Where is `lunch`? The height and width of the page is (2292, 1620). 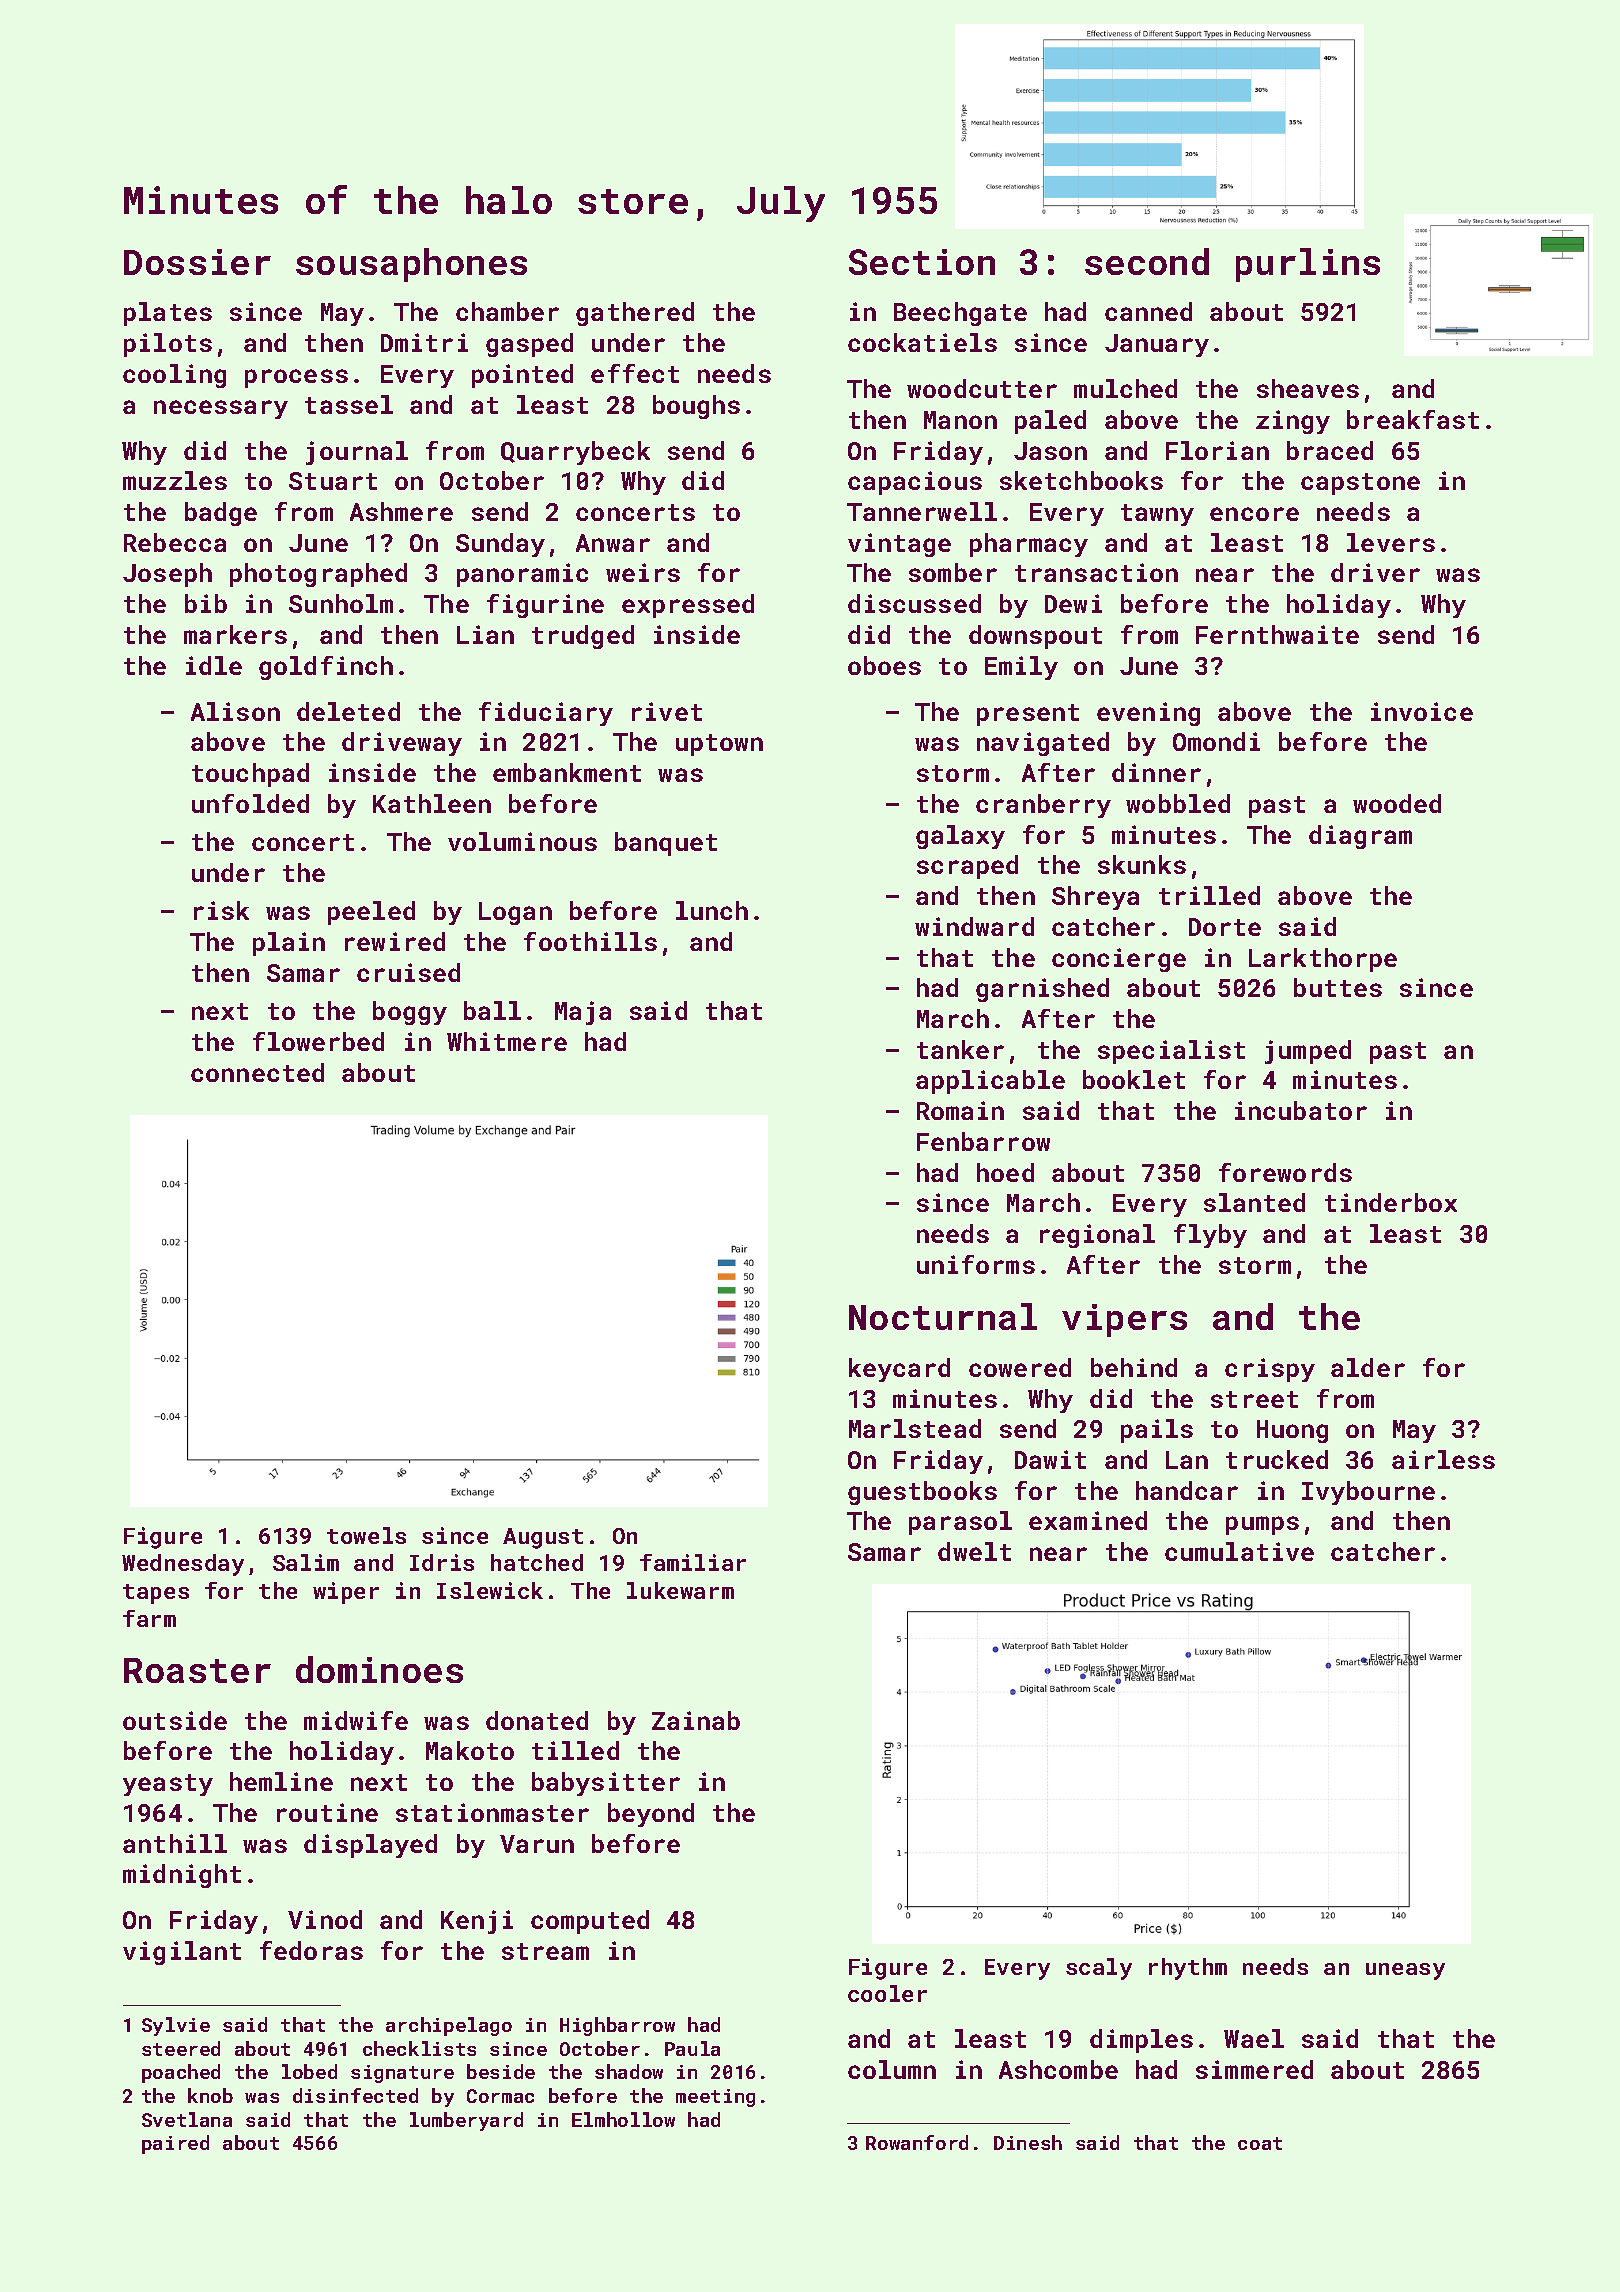 lunch is located at coordinates (712, 910).
